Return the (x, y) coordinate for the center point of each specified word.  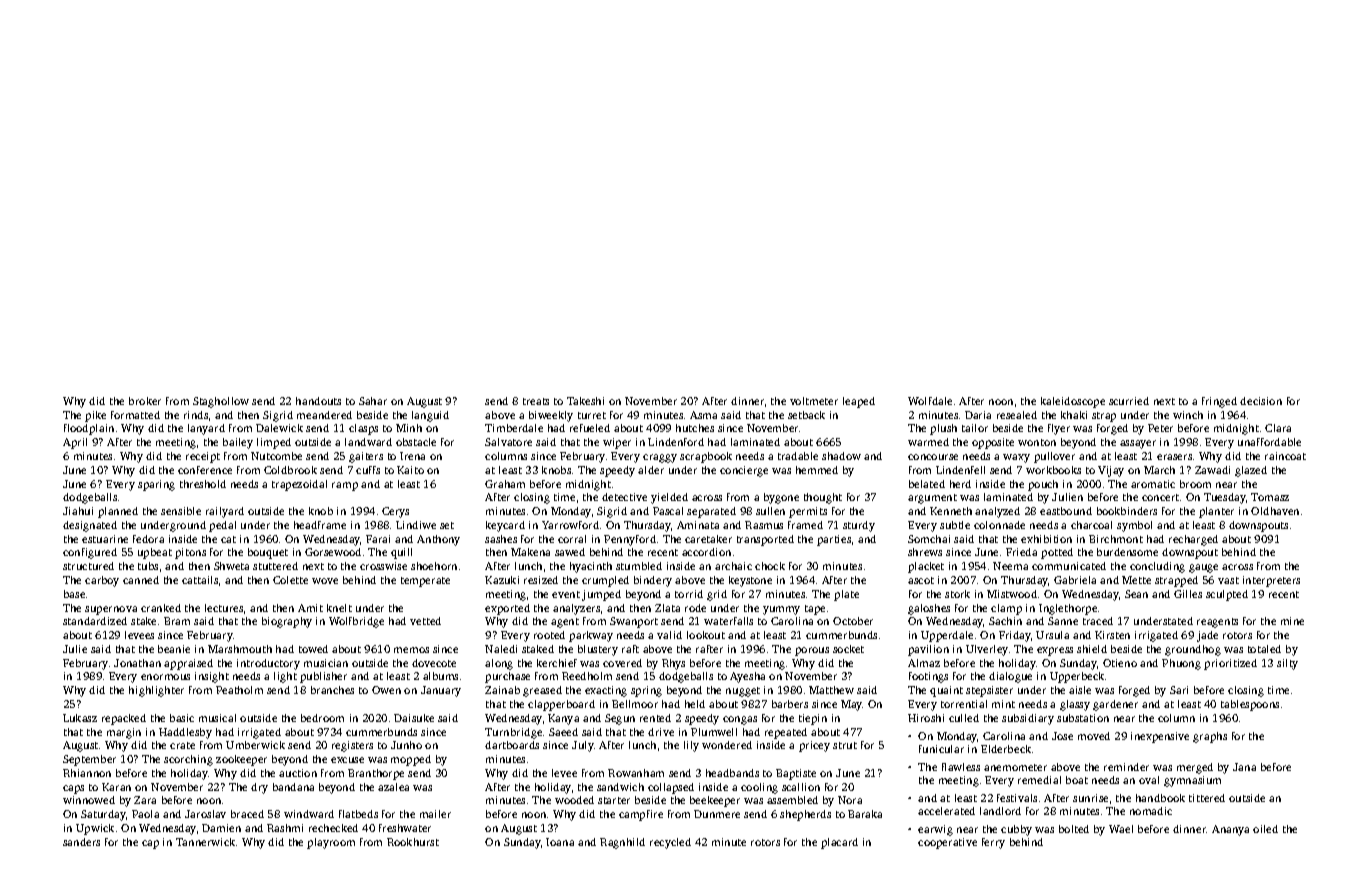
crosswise (383, 566)
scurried (1129, 401)
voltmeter (814, 401)
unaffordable (1269, 442)
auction (298, 773)
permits (808, 512)
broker (145, 401)
